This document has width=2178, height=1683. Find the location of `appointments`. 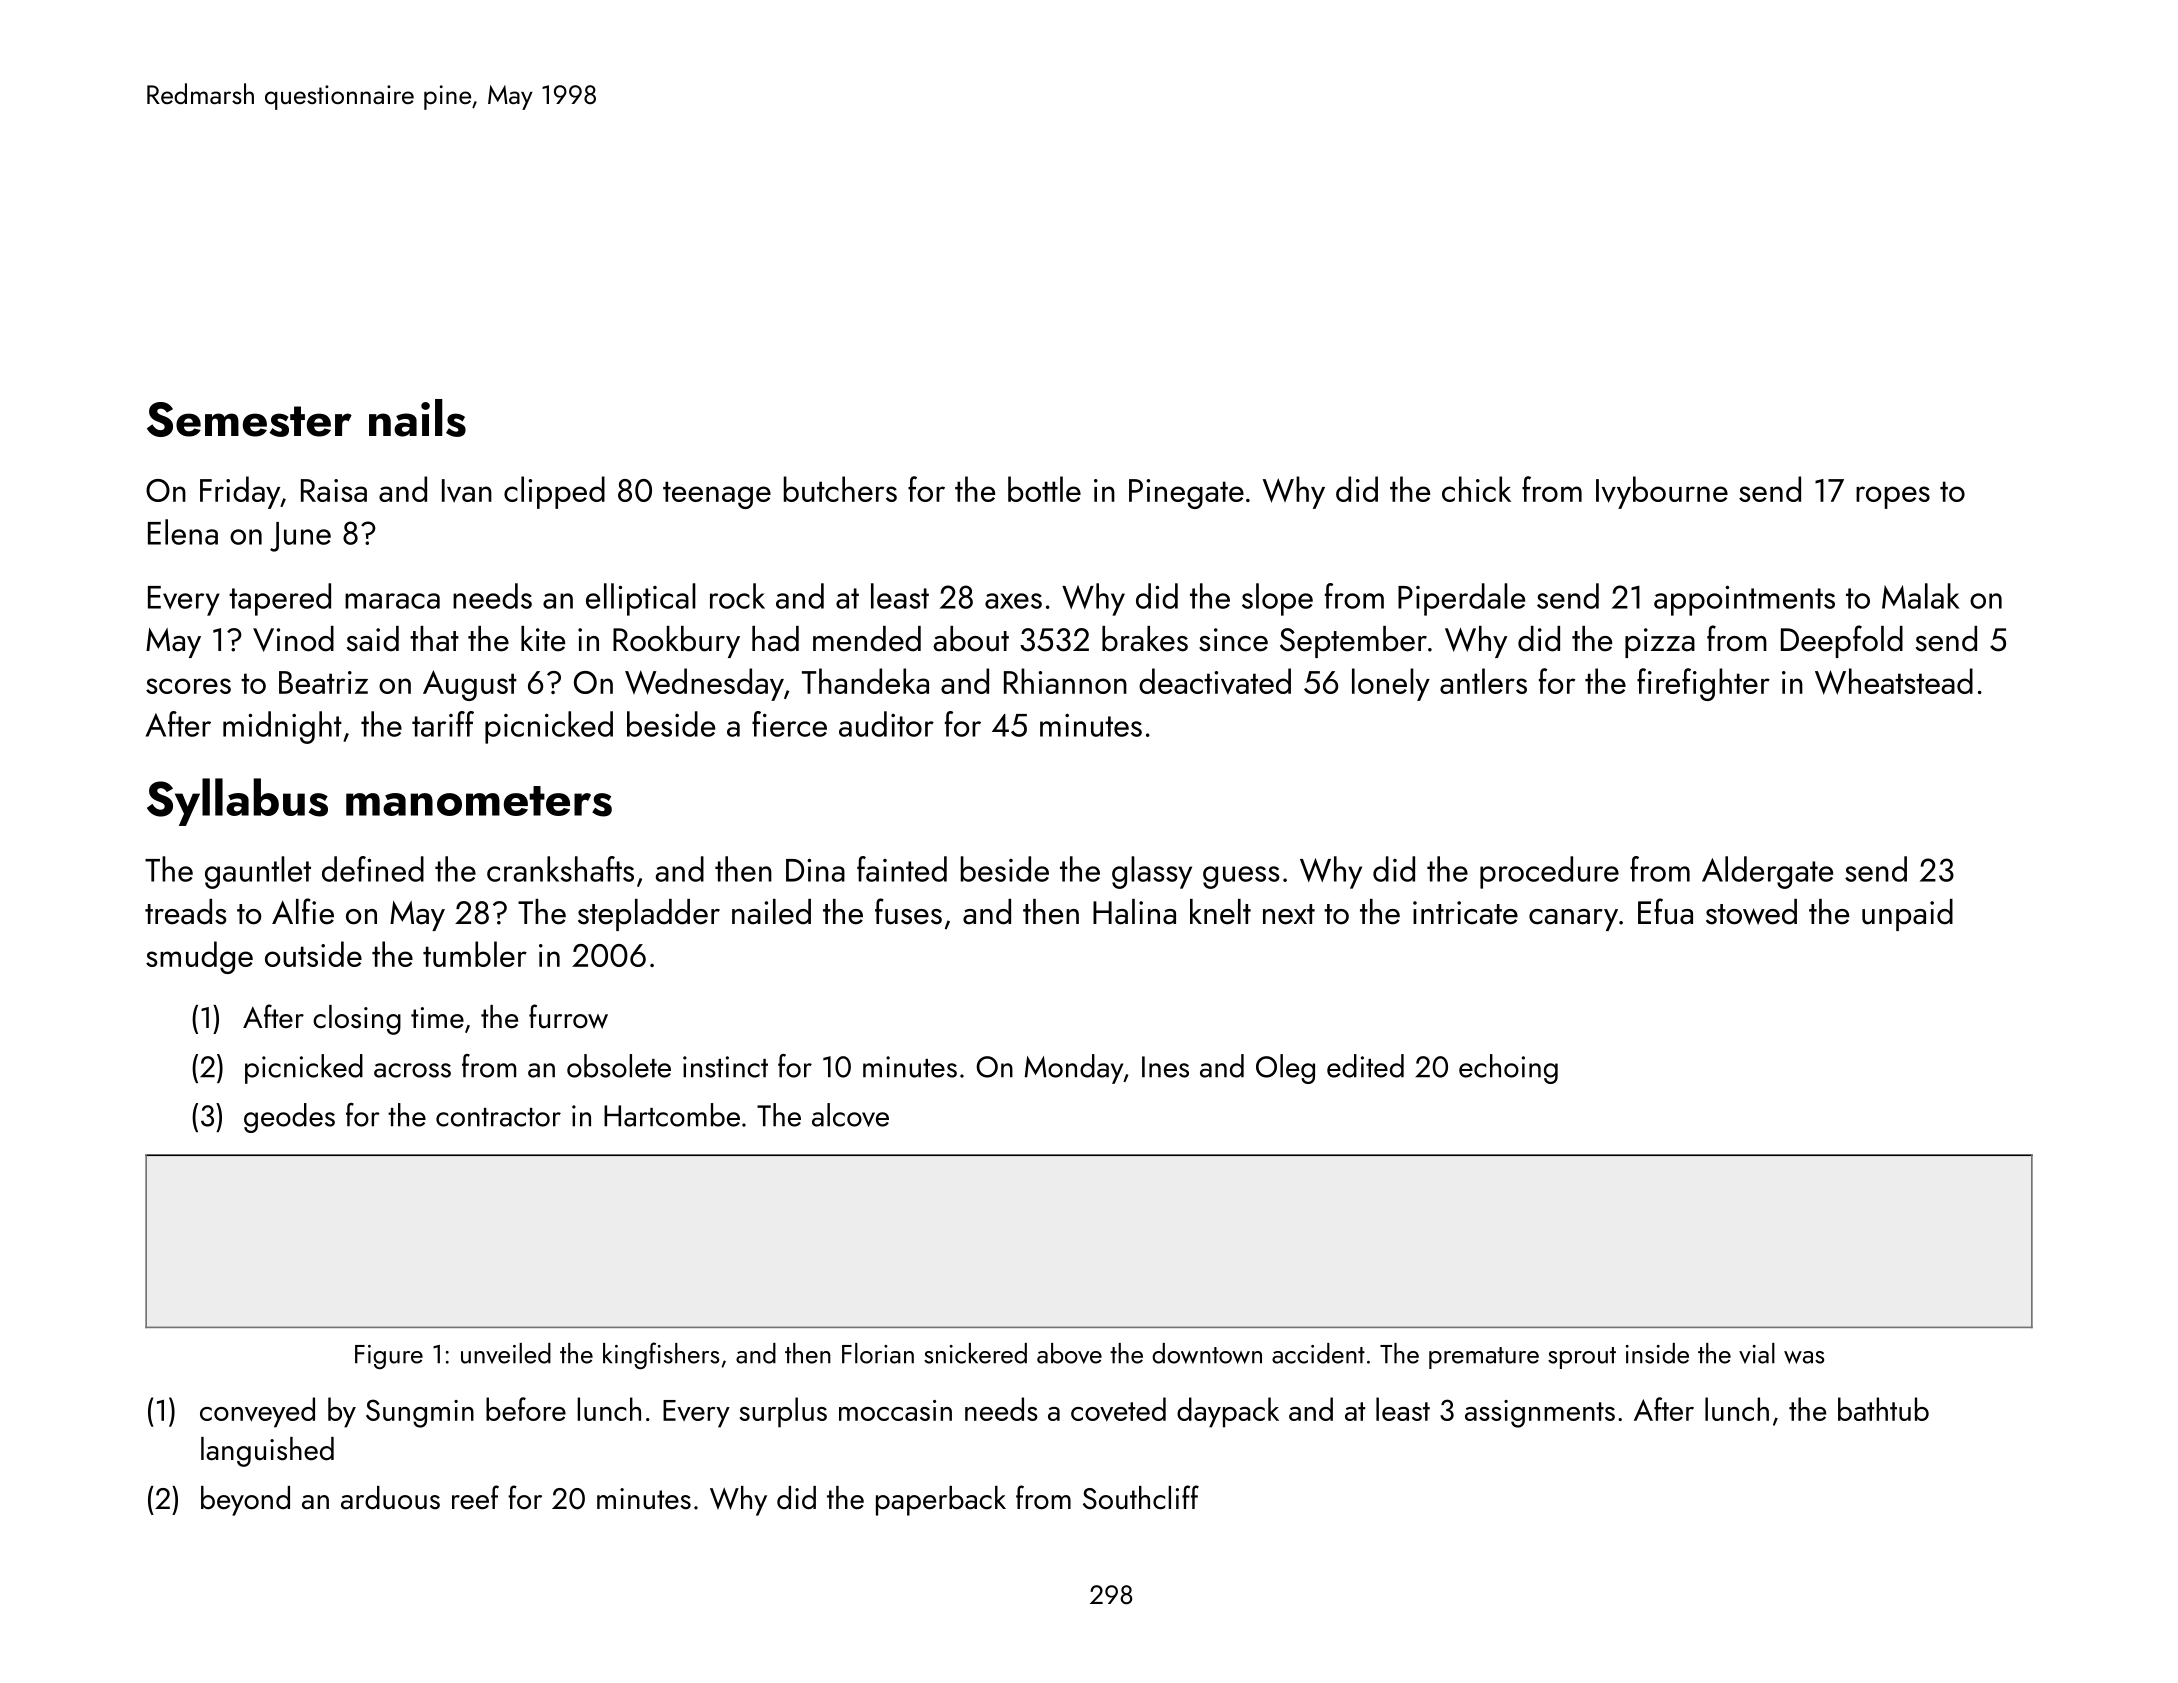

appointments is located at coordinates (1744, 601).
